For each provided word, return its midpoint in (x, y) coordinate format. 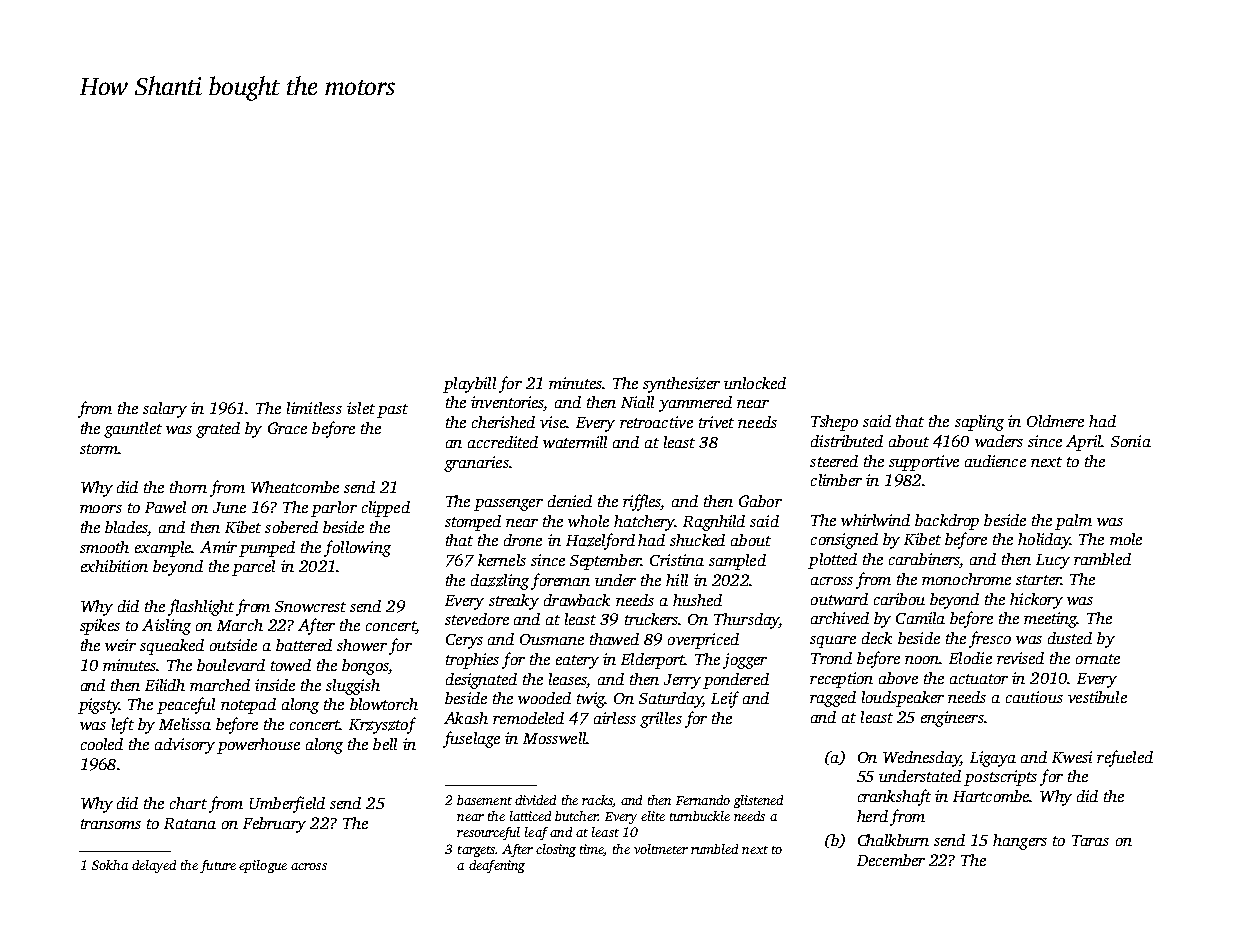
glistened (758, 801)
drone (523, 540)
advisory (185, 746)
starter (1038, 580)
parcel (253, 568)
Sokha (110, 865)
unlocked (755, 383)
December (891, 860)
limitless (314, 408)
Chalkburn (893, 840)
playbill (469, 385)
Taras (1090, 840)
